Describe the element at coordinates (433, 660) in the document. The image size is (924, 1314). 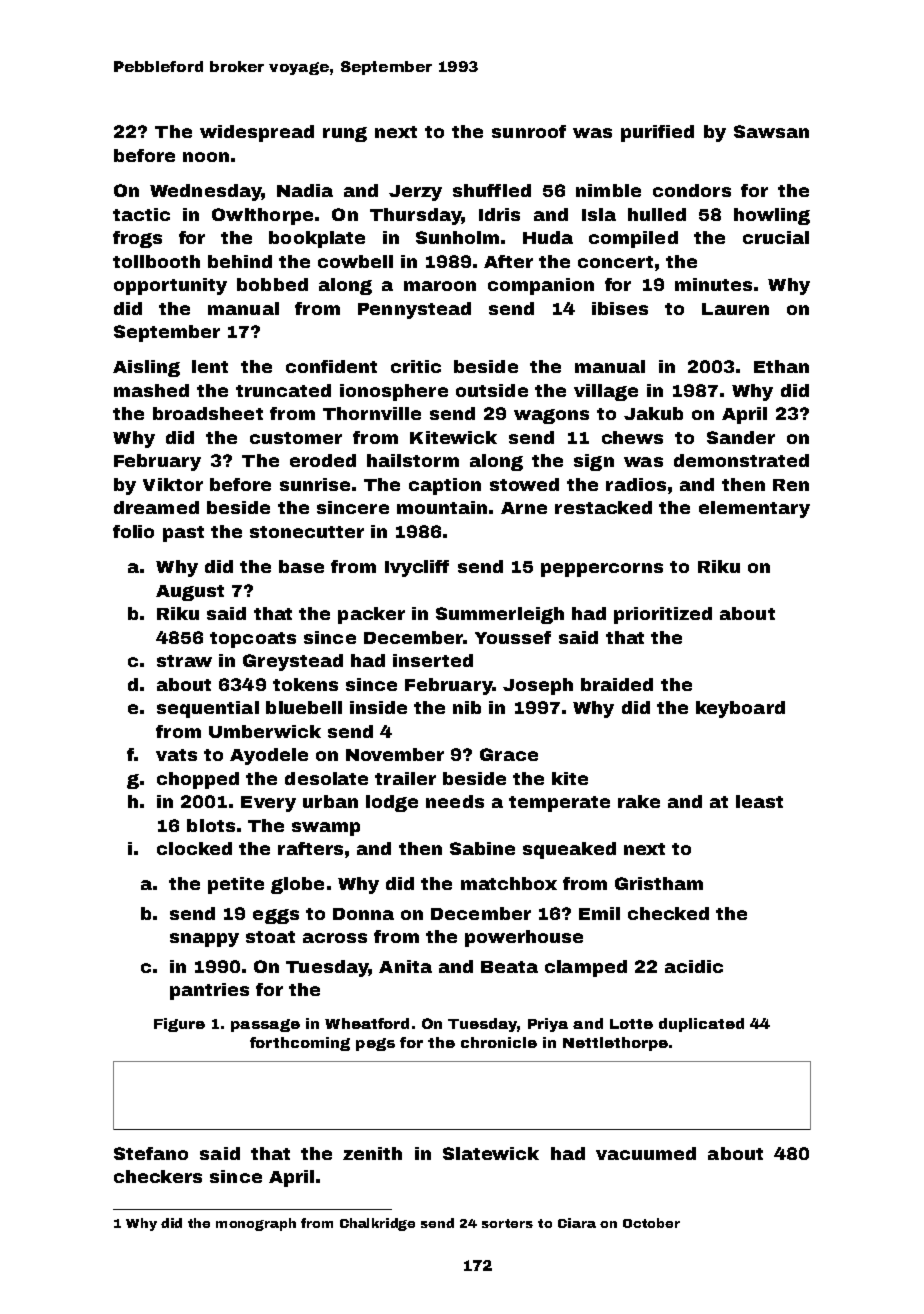
I see `inserted` at that location.
